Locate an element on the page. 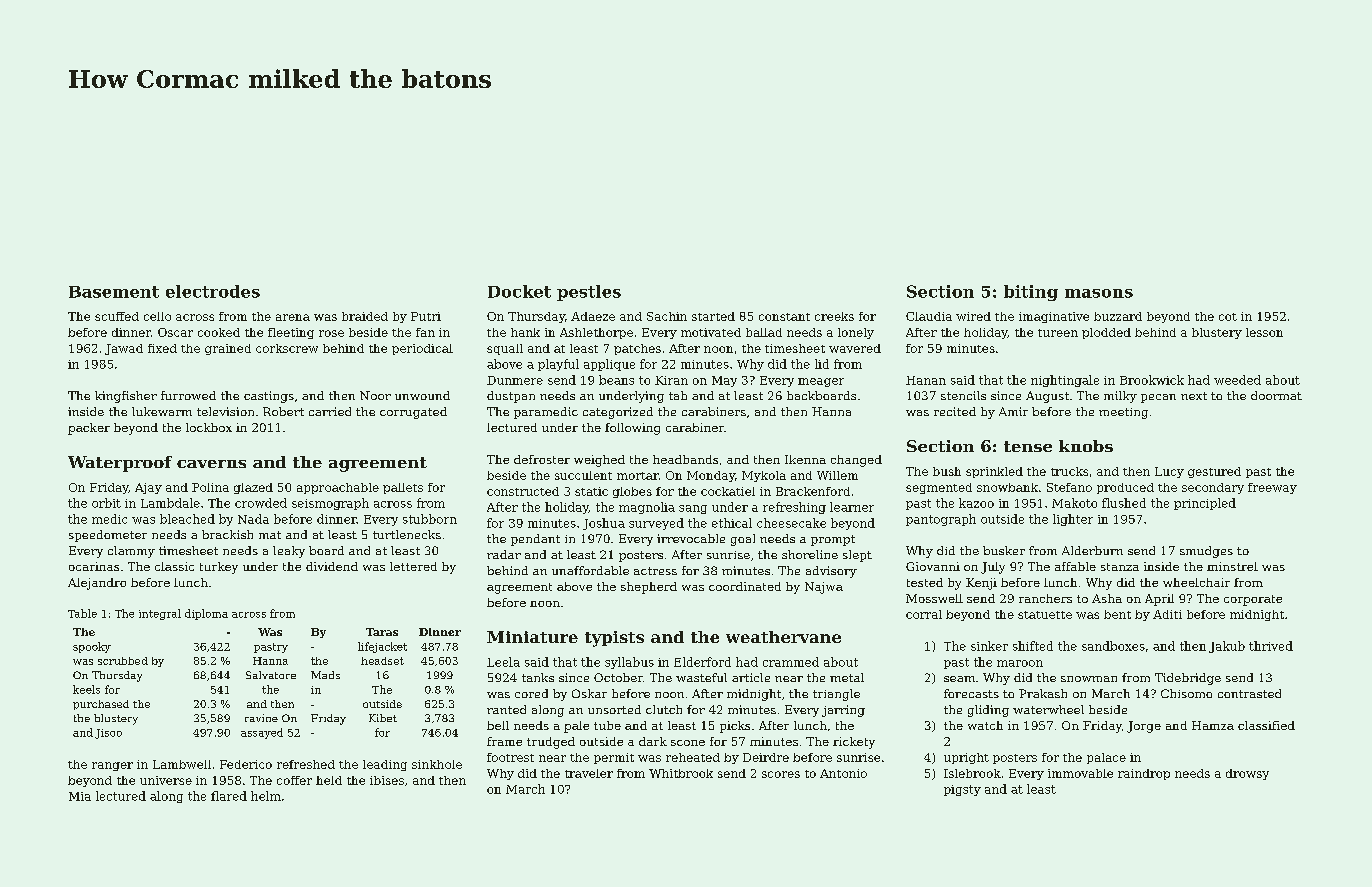 The width and height of the image is (1372, 887). helm is located at coordinates (266, 796).
